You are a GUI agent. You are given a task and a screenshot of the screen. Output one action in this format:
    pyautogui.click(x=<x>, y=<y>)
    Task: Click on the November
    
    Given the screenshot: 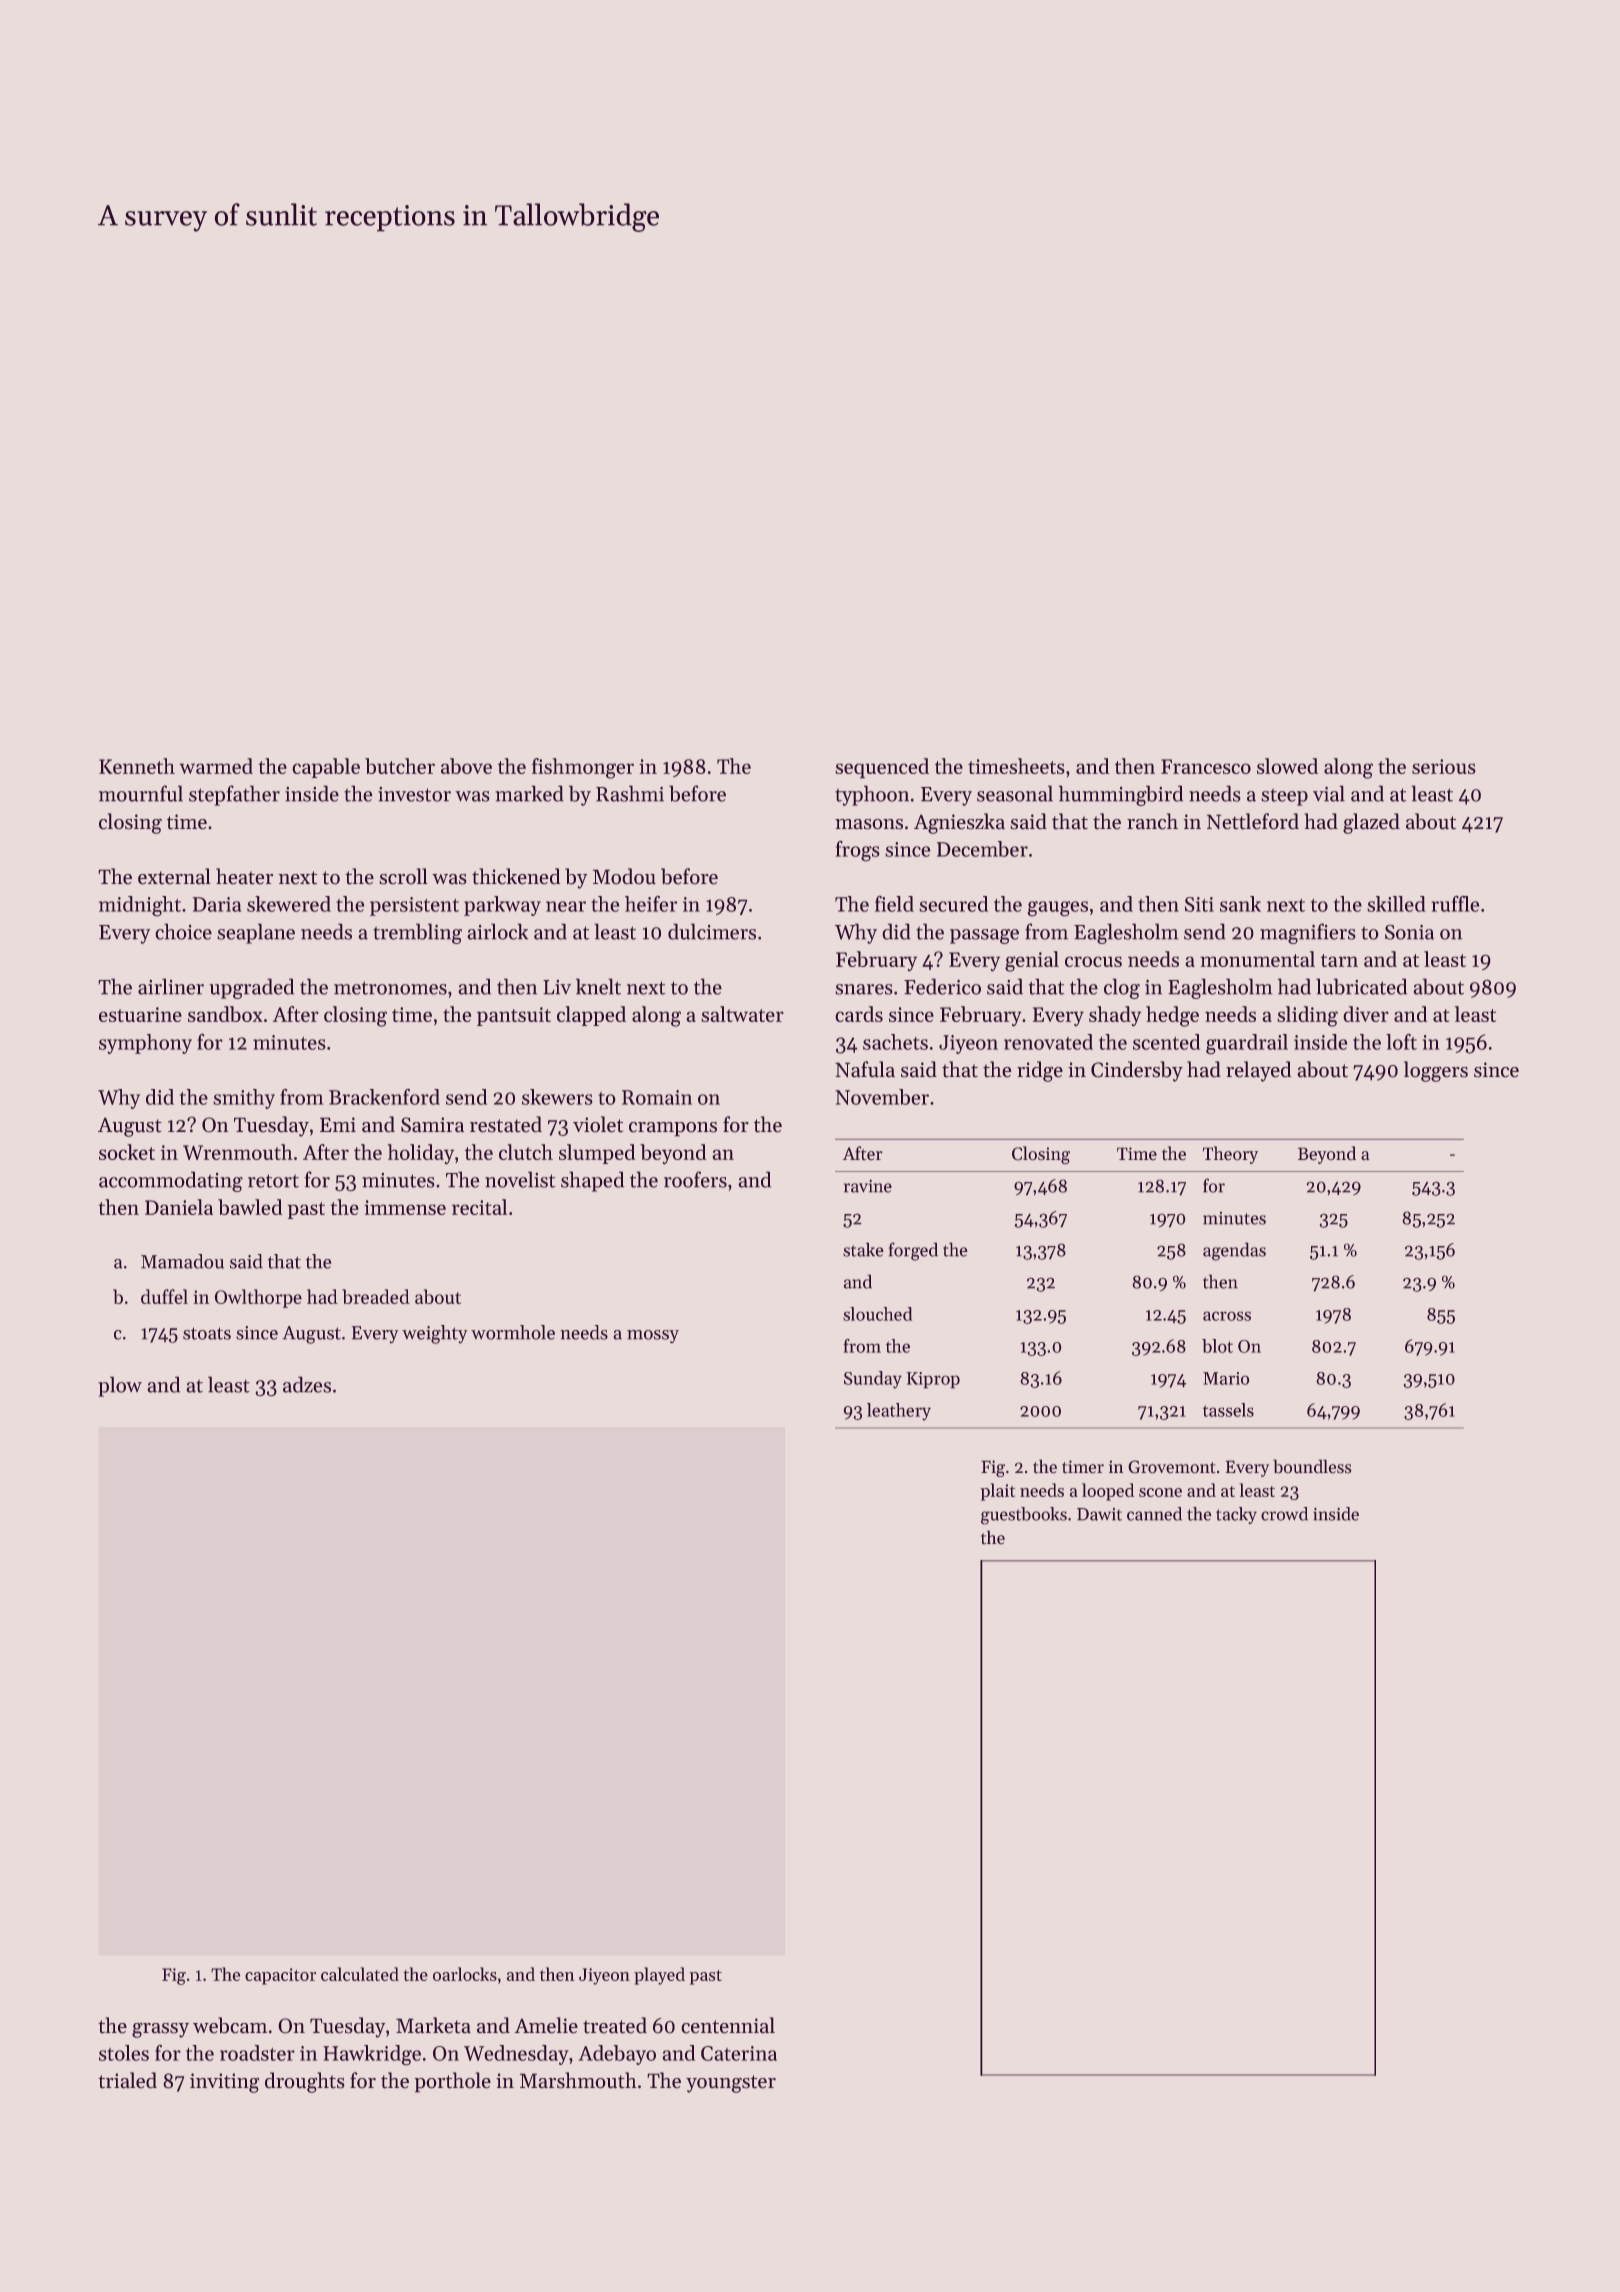 What is the action you would take?
    pyautogui.click(x=882, y=1097)
